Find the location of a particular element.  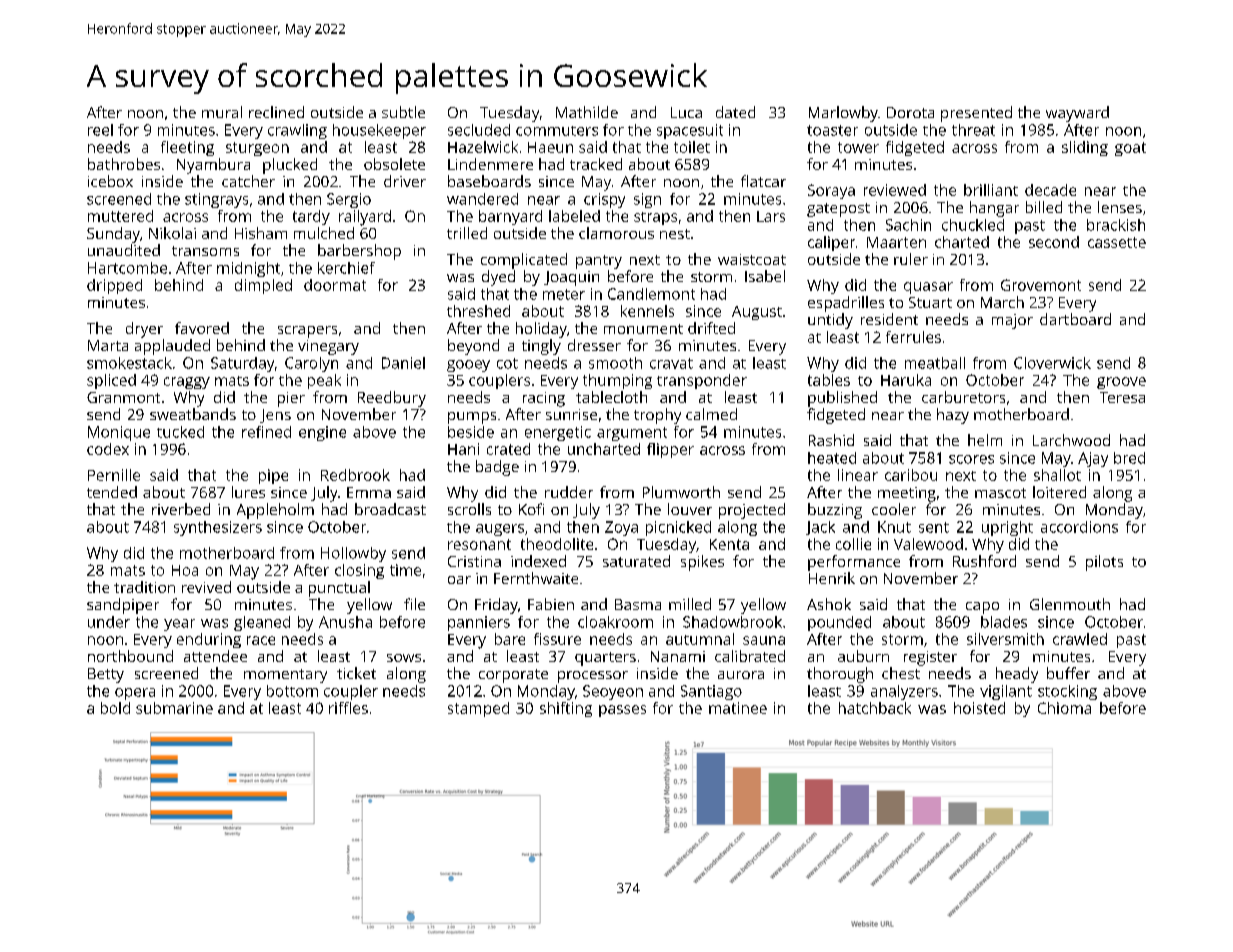

Cloverwick is located at coordinates (1052, 363).
